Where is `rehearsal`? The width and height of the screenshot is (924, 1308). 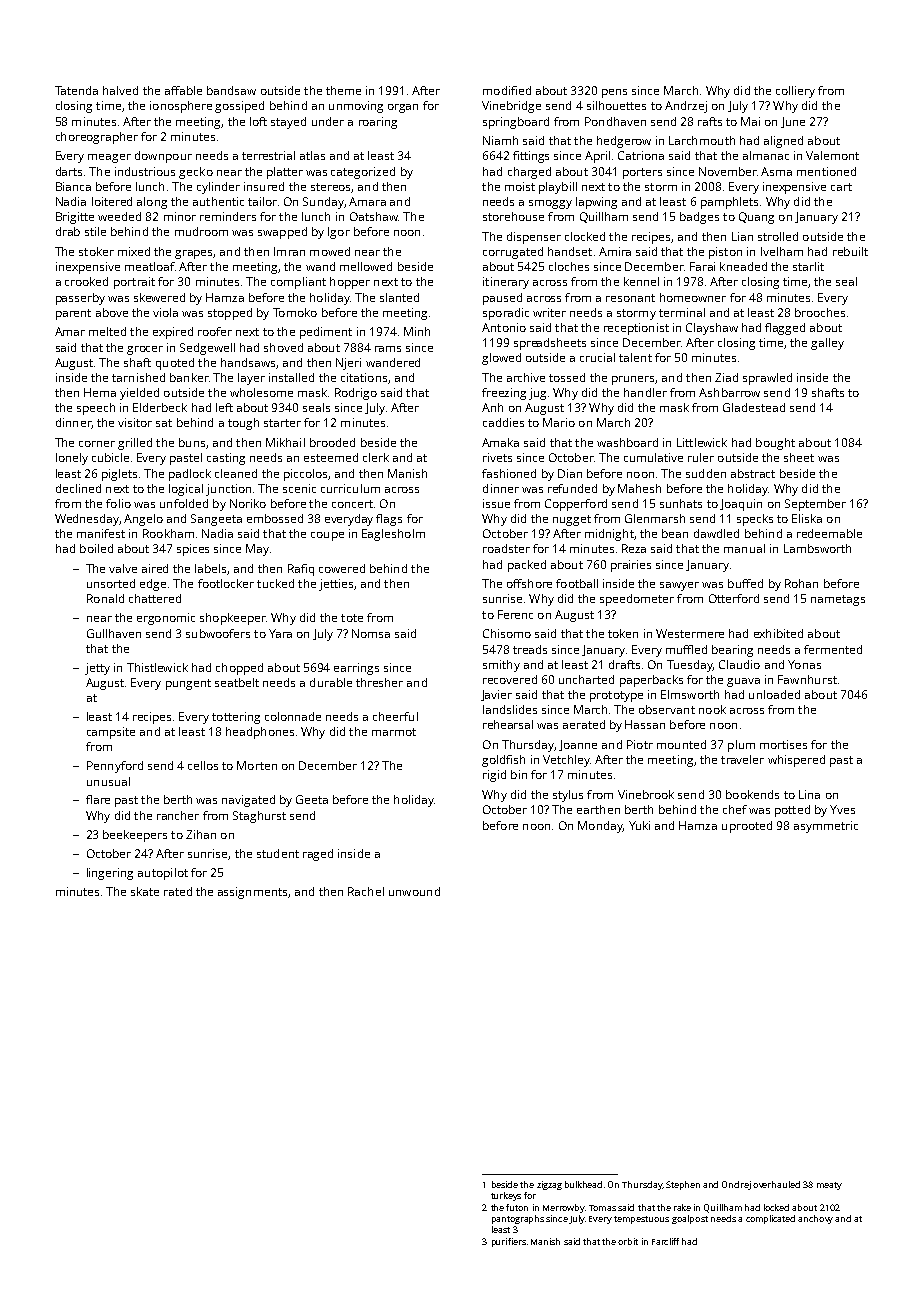 rehearsal is located at coordinates (508, 724).
